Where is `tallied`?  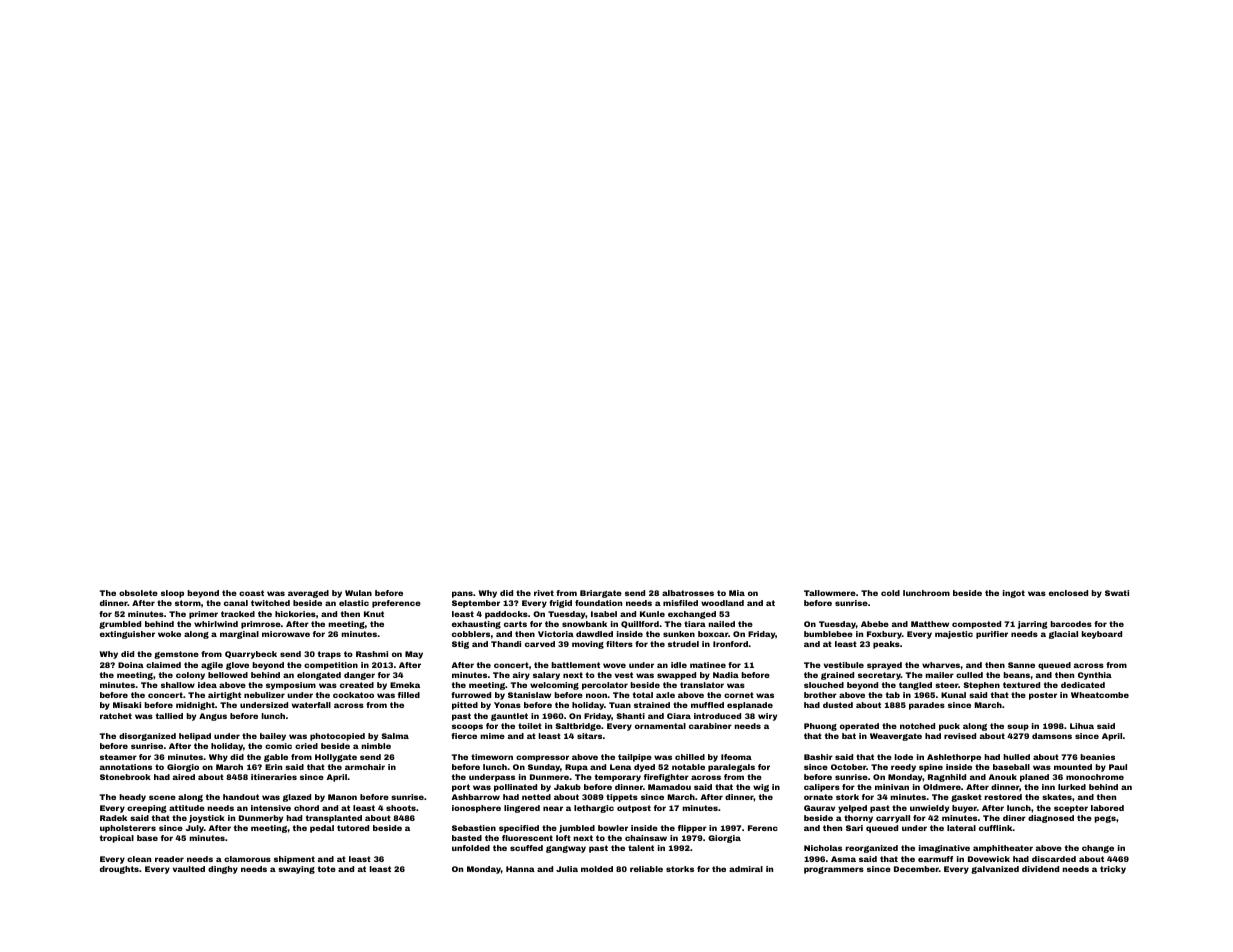 tallied is located at coordinates (169, 716).
